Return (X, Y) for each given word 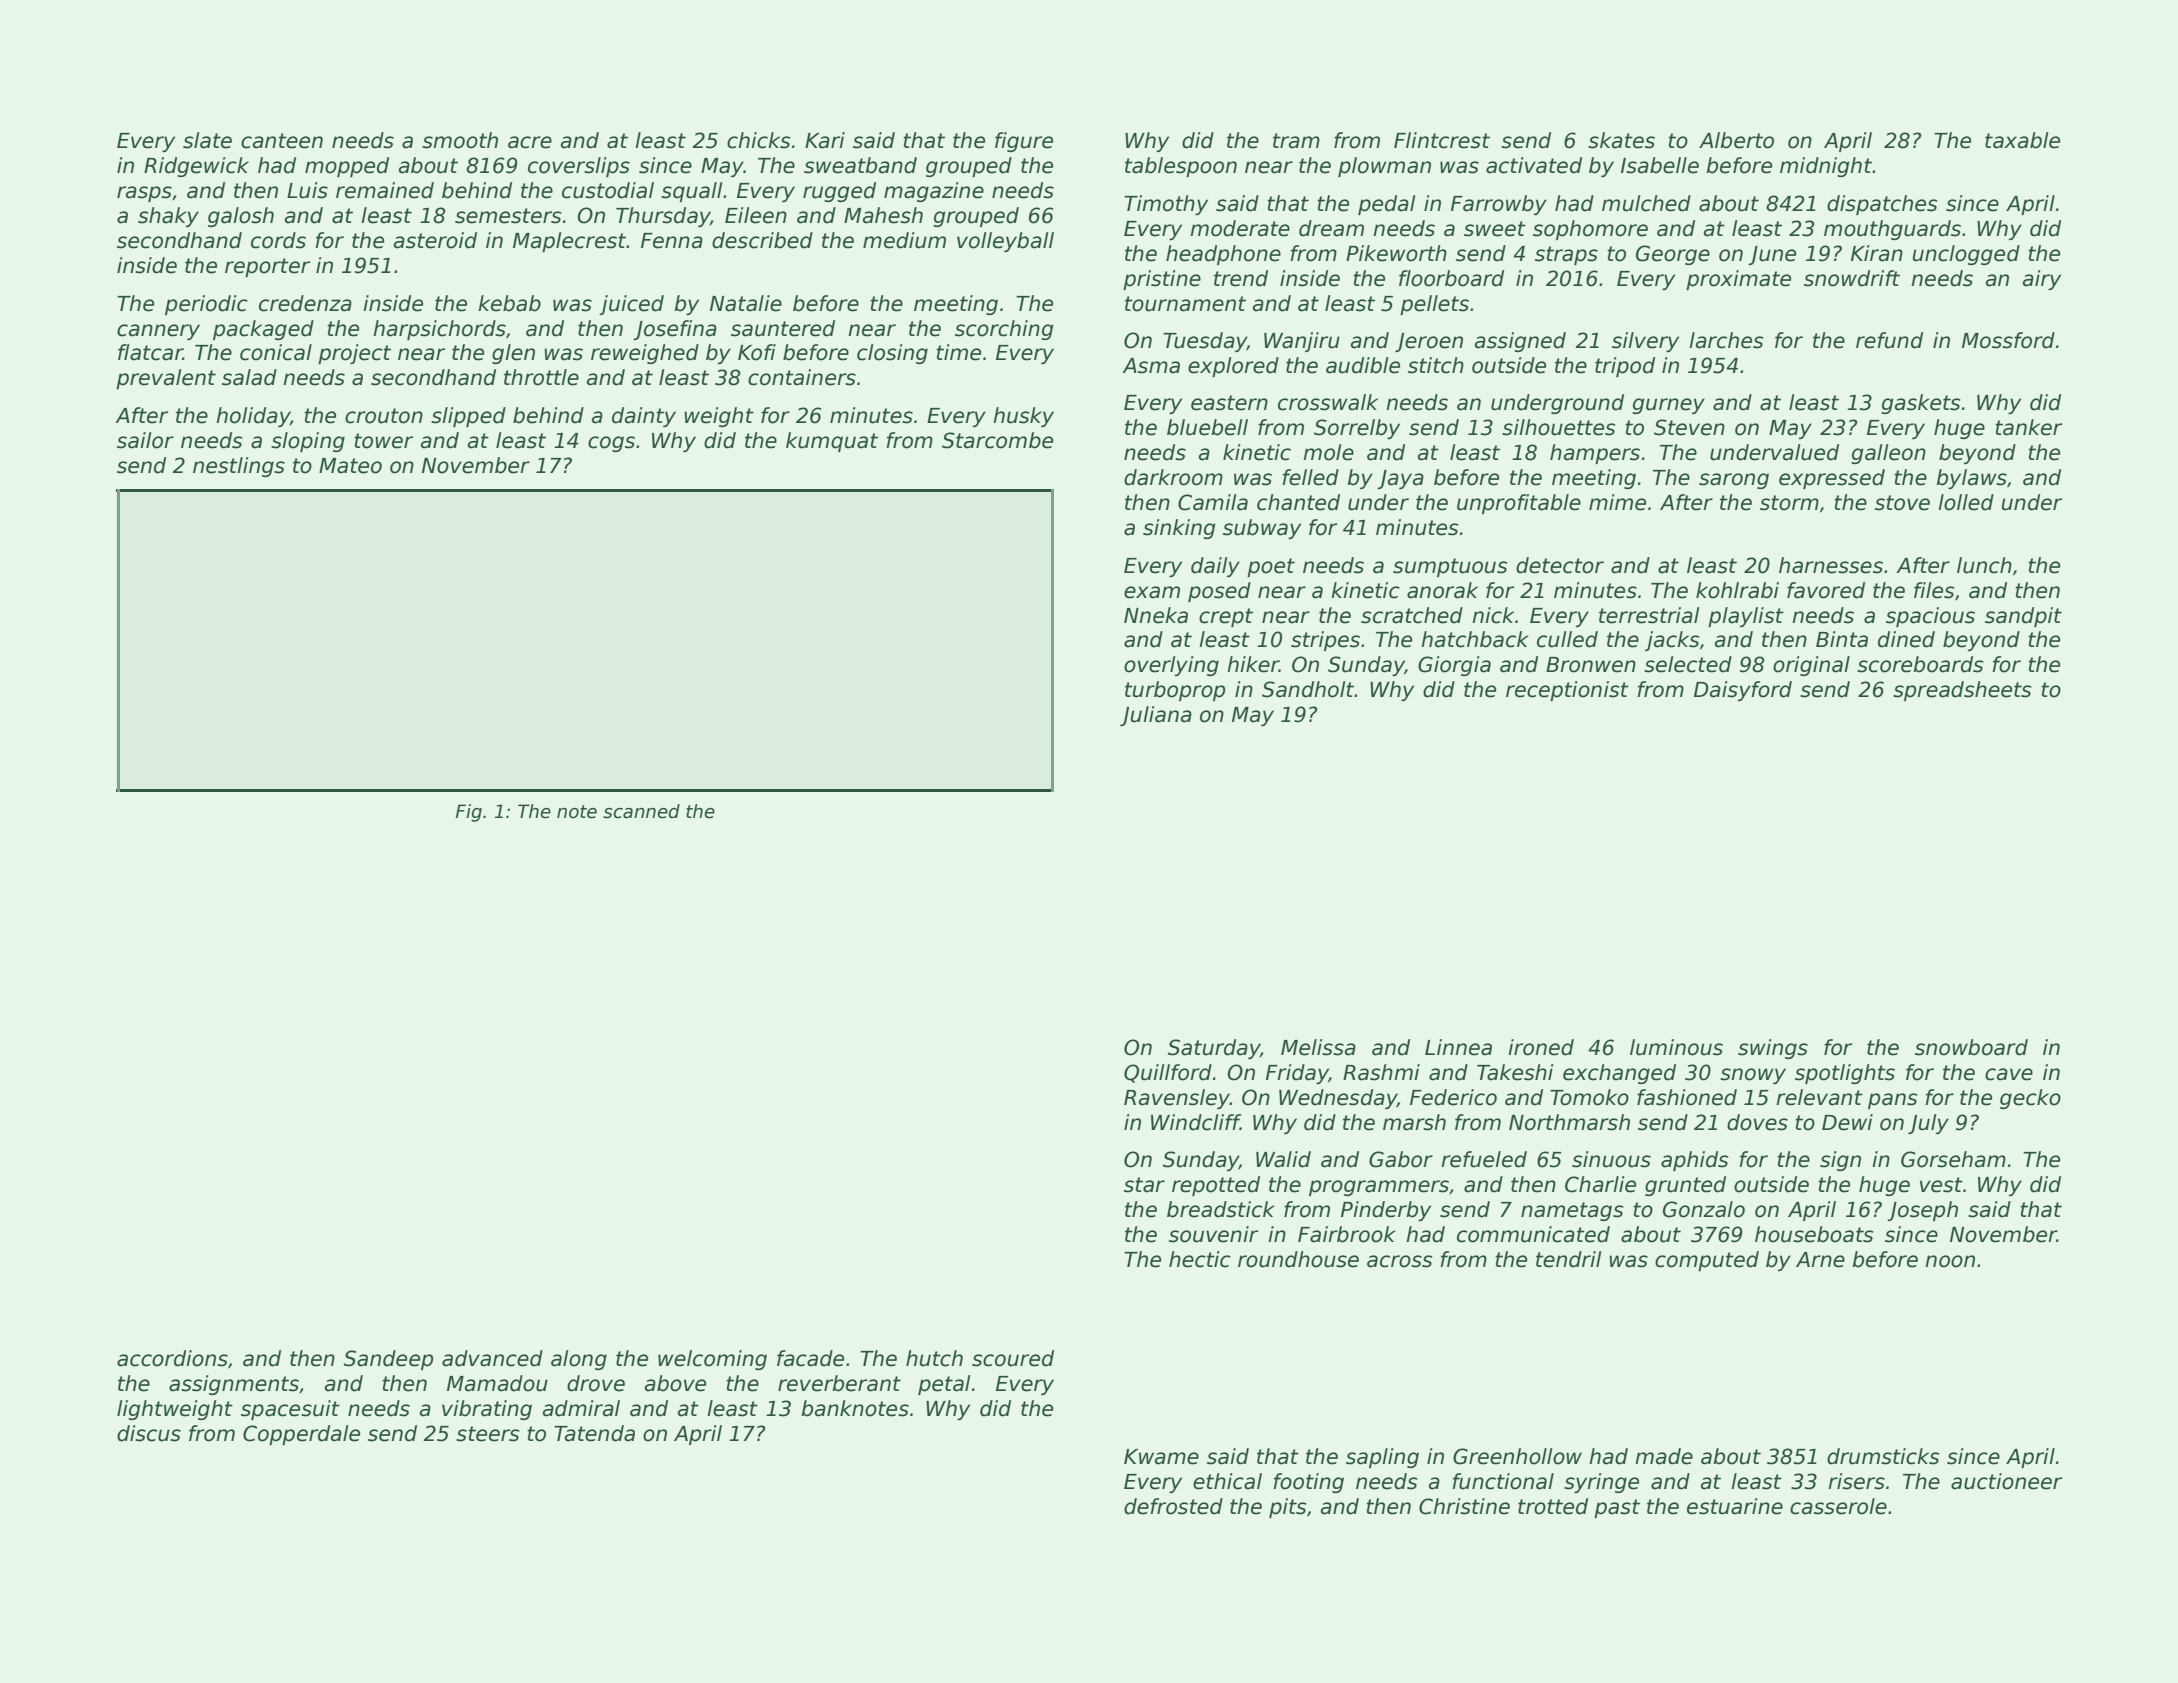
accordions (172, 1358)
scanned (641, 811)
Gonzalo (1704, 1209)
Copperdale (301, 1435)
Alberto (1736, 140)
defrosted (1173, 1506)
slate (207, 140)
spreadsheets (1962, 691)
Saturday (1214, 1049)
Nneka (1156, 615)
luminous (1676, 1047)
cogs (611, 444)
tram (1296, 141)
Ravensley (1177, 1099)
